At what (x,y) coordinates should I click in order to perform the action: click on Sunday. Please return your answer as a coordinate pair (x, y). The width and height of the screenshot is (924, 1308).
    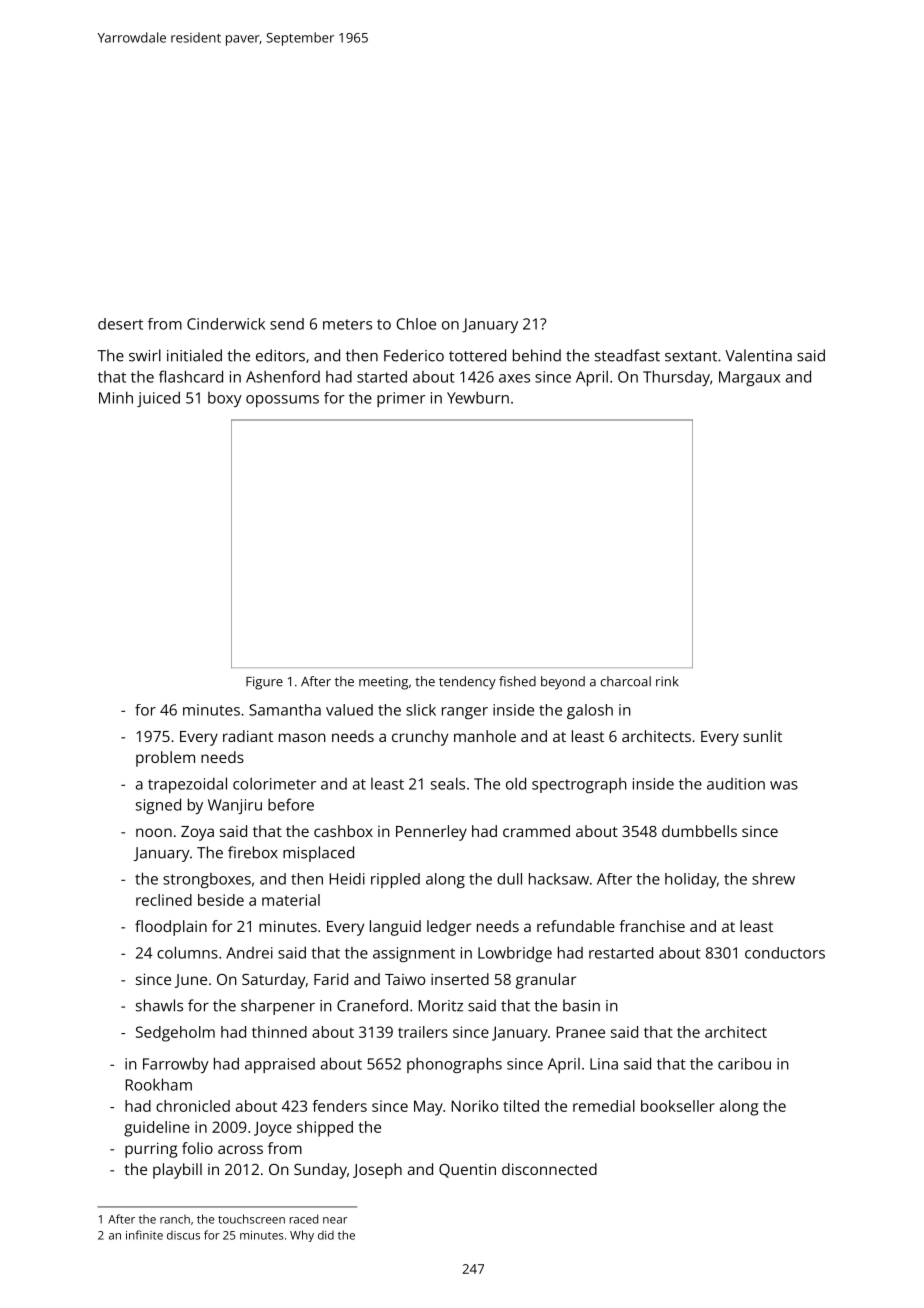
    Looking at the image, I should click on (320, 1171).
